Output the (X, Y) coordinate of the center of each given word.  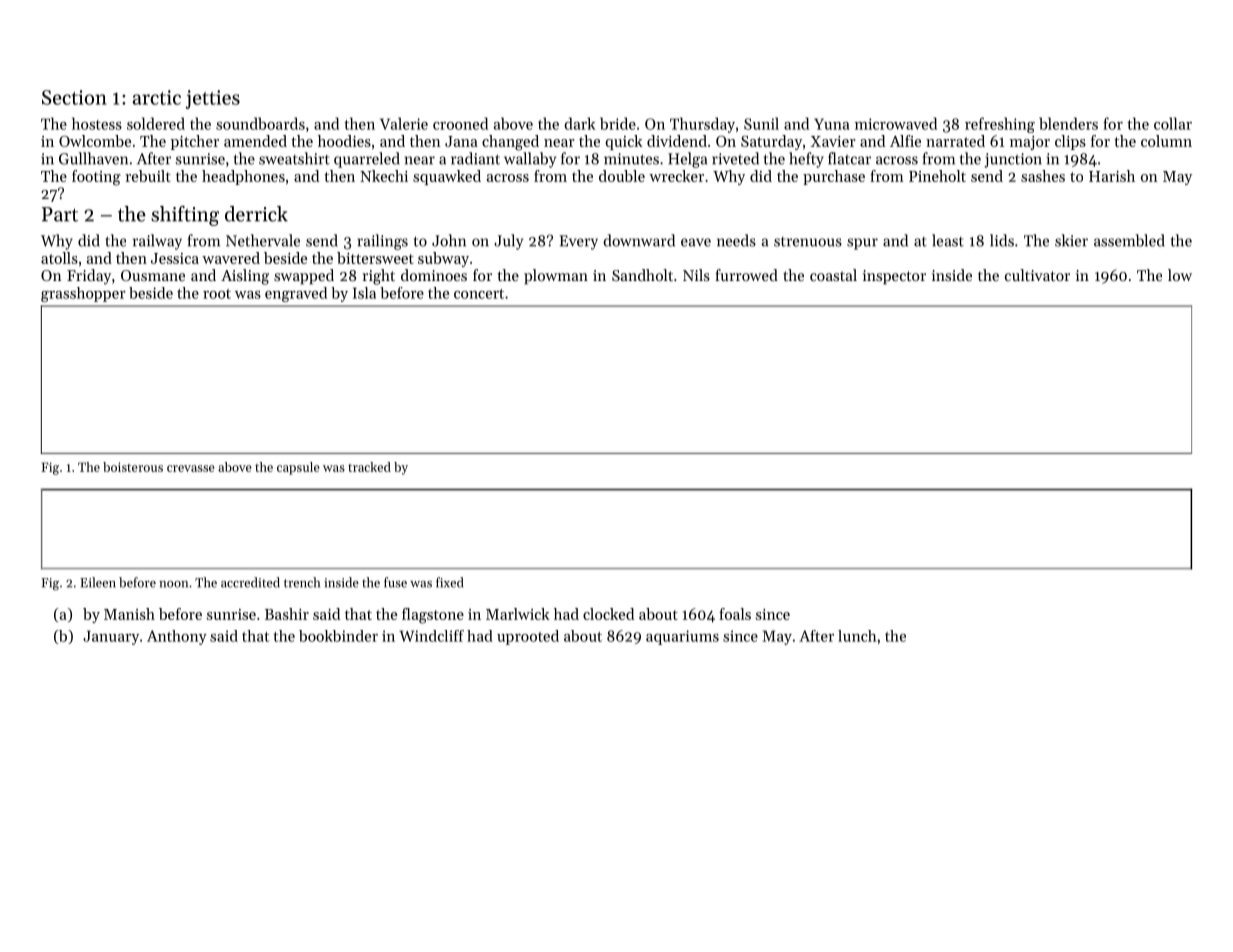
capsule (298, 468)
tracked (369, 467)
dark (579, 123)
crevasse (191, 468)
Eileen (98, 582)
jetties (213, 99)
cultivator (1037, 275)
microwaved (896, 123)
